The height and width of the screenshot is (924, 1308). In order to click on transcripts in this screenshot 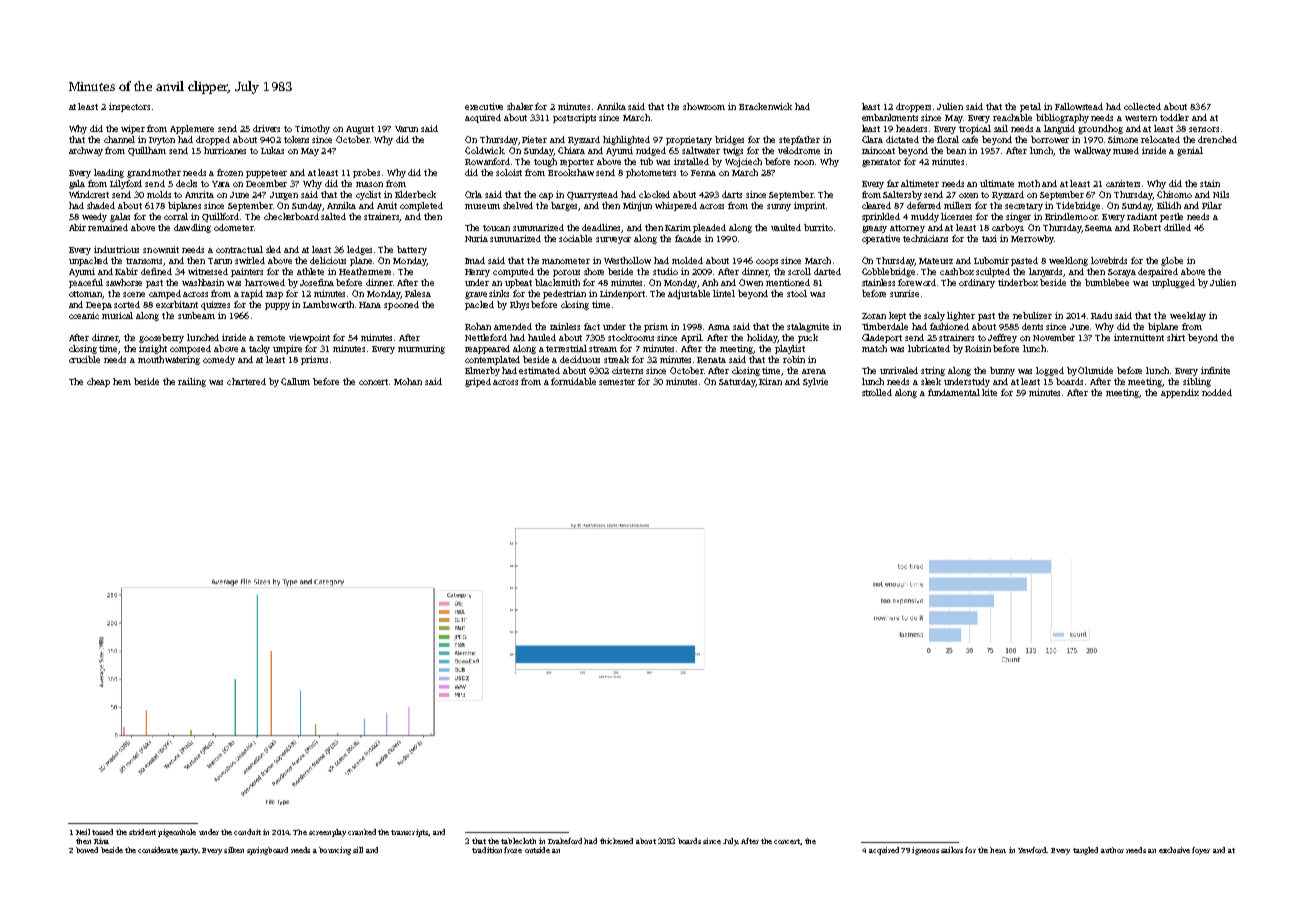, I will do `click(409, 833)`.
